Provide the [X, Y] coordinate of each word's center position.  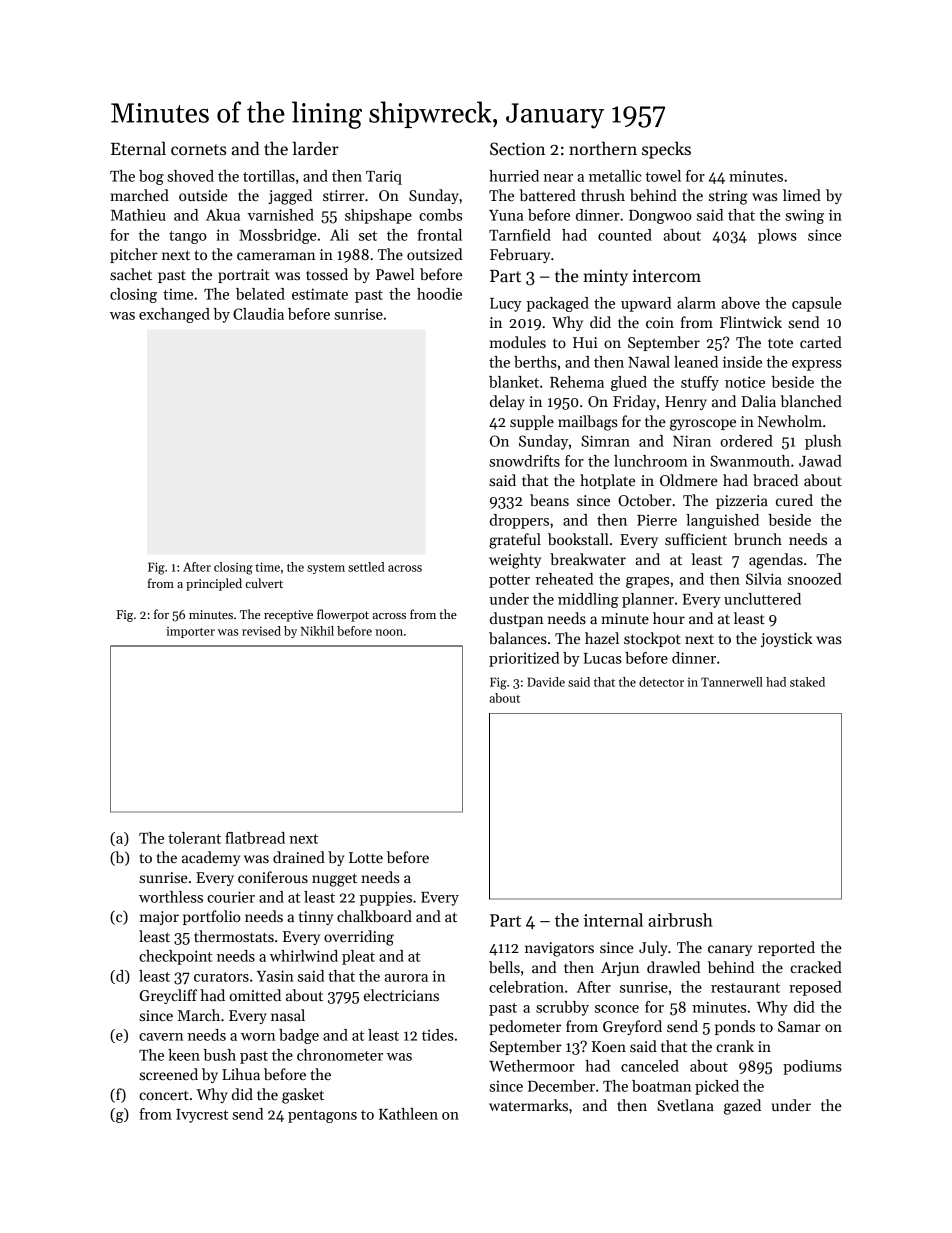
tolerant [194, 838]
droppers [519, 521]
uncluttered [762, 599]
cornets [198, 150]
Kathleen [408, 1114]
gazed [742, 1107]
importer [190, 632]
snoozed [815, 579]
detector [661, 682]
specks [666, 150]
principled [214, 584]
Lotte [366, 857]
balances [518, 638]
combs [440, 215]
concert [164, 1095]
